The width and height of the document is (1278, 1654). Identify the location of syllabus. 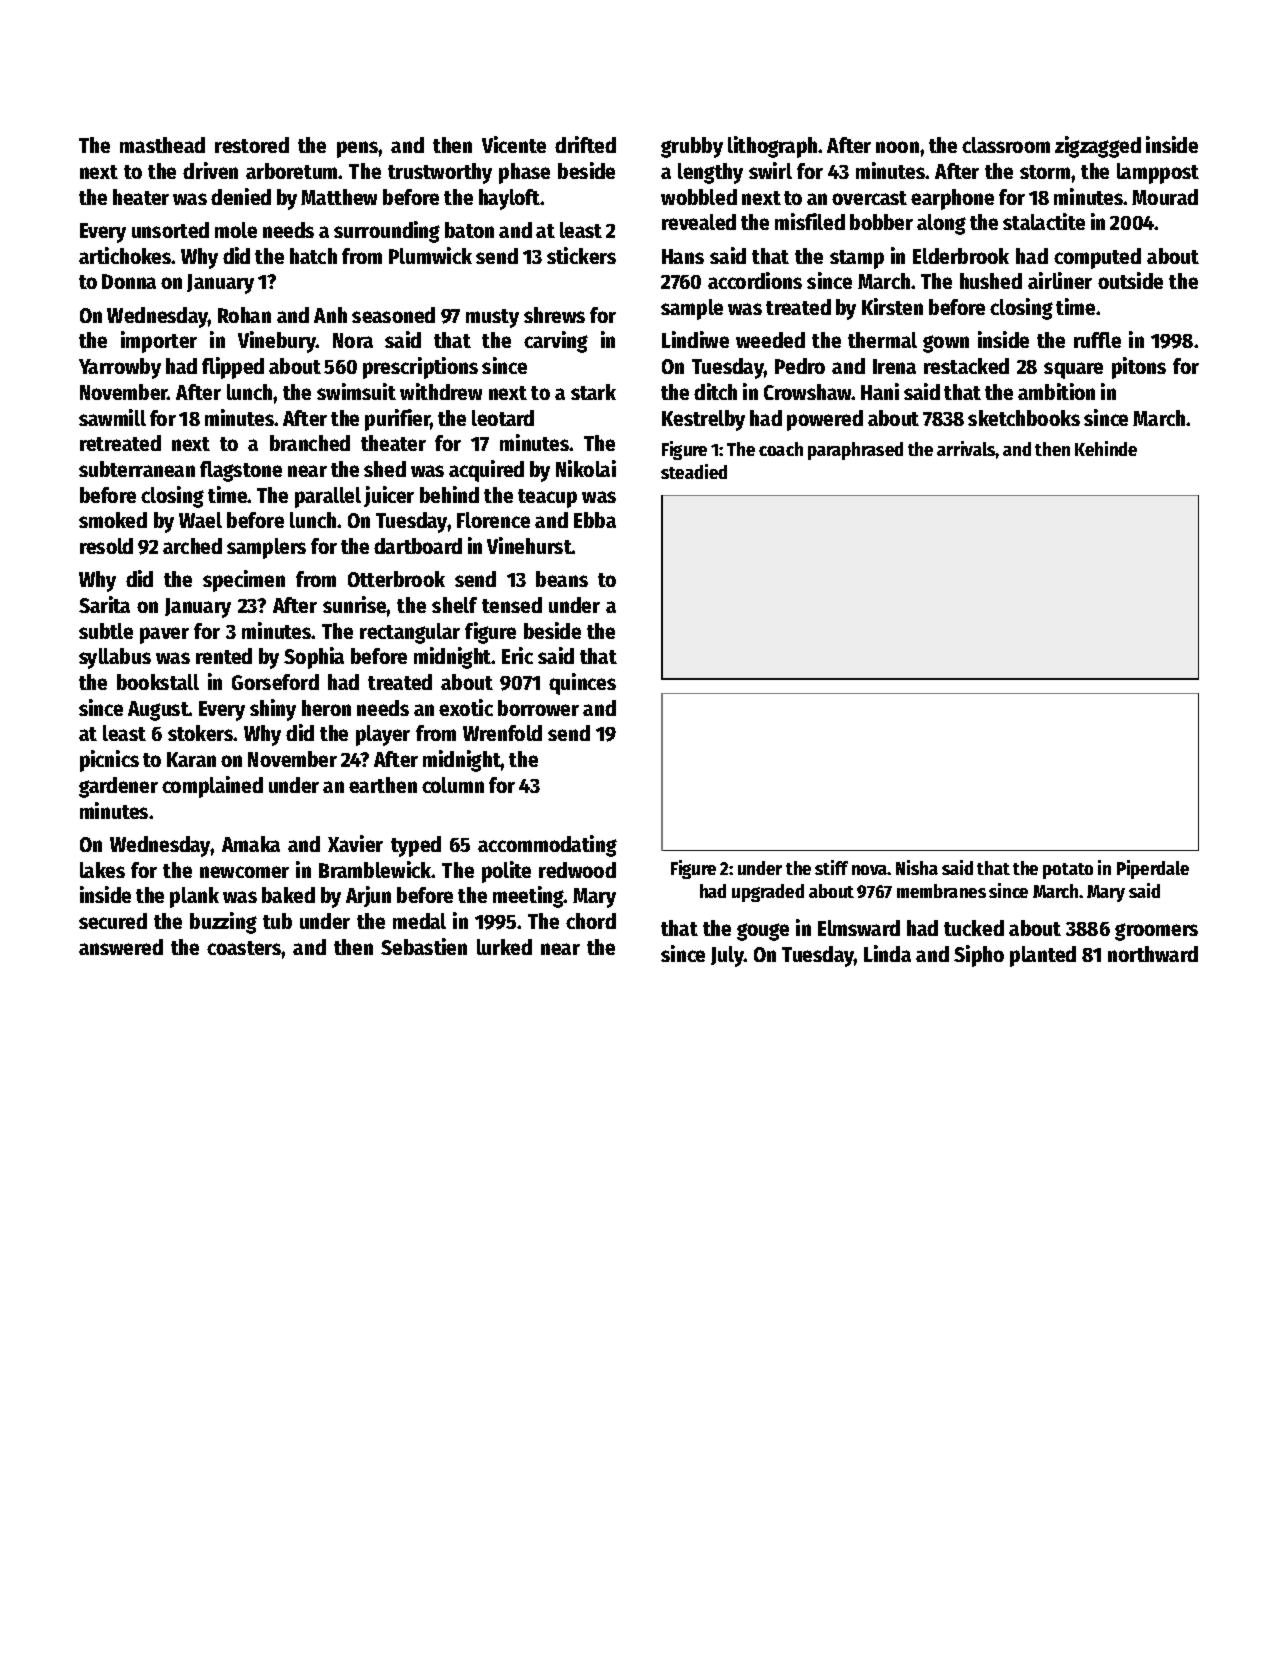
(115, 658).
